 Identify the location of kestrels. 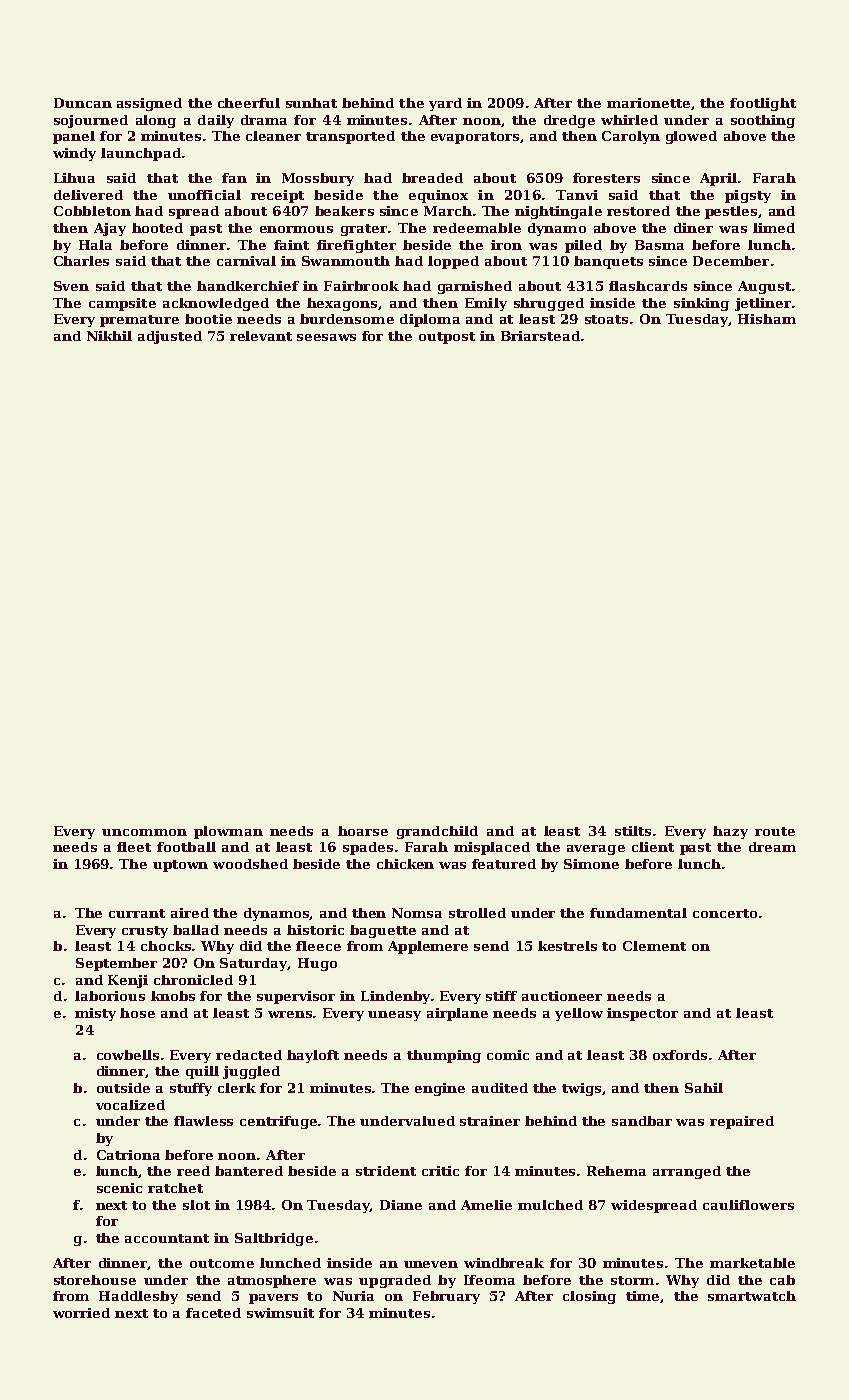
(567, 946).
